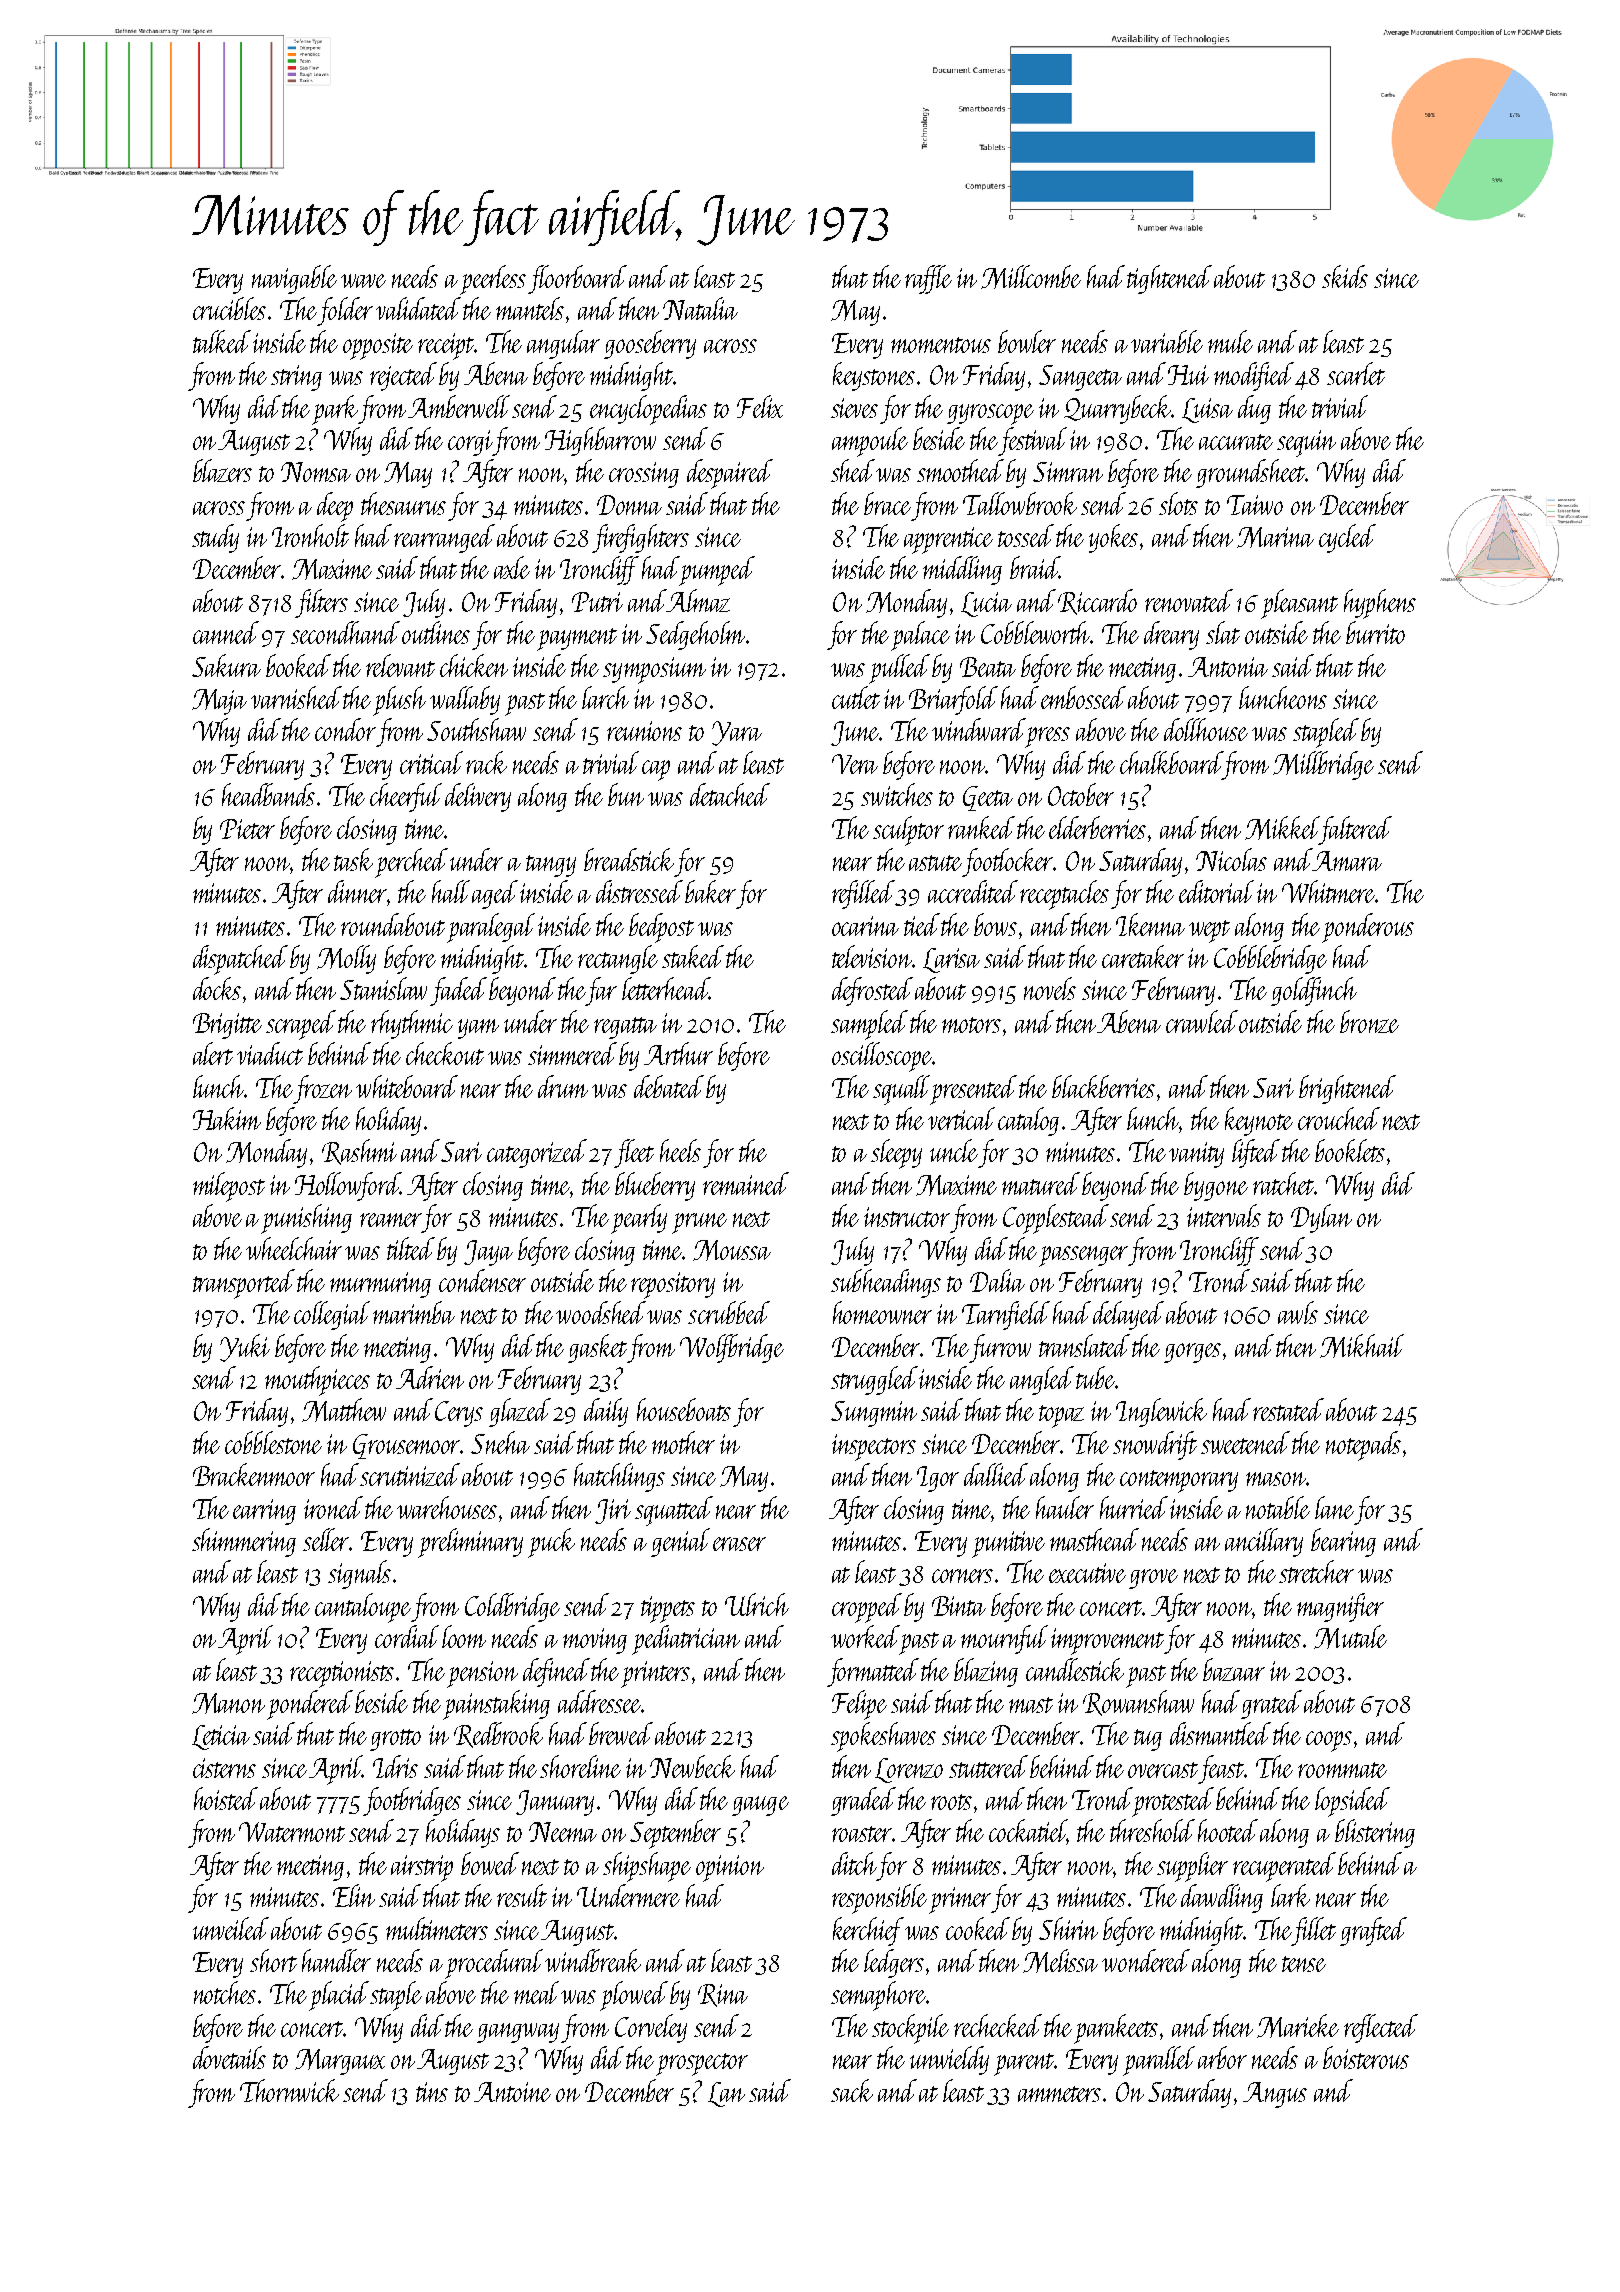 Image resolution: width=1620 pixels, height=2292 pixels. I want to click on sack, so click(852, 2090).
